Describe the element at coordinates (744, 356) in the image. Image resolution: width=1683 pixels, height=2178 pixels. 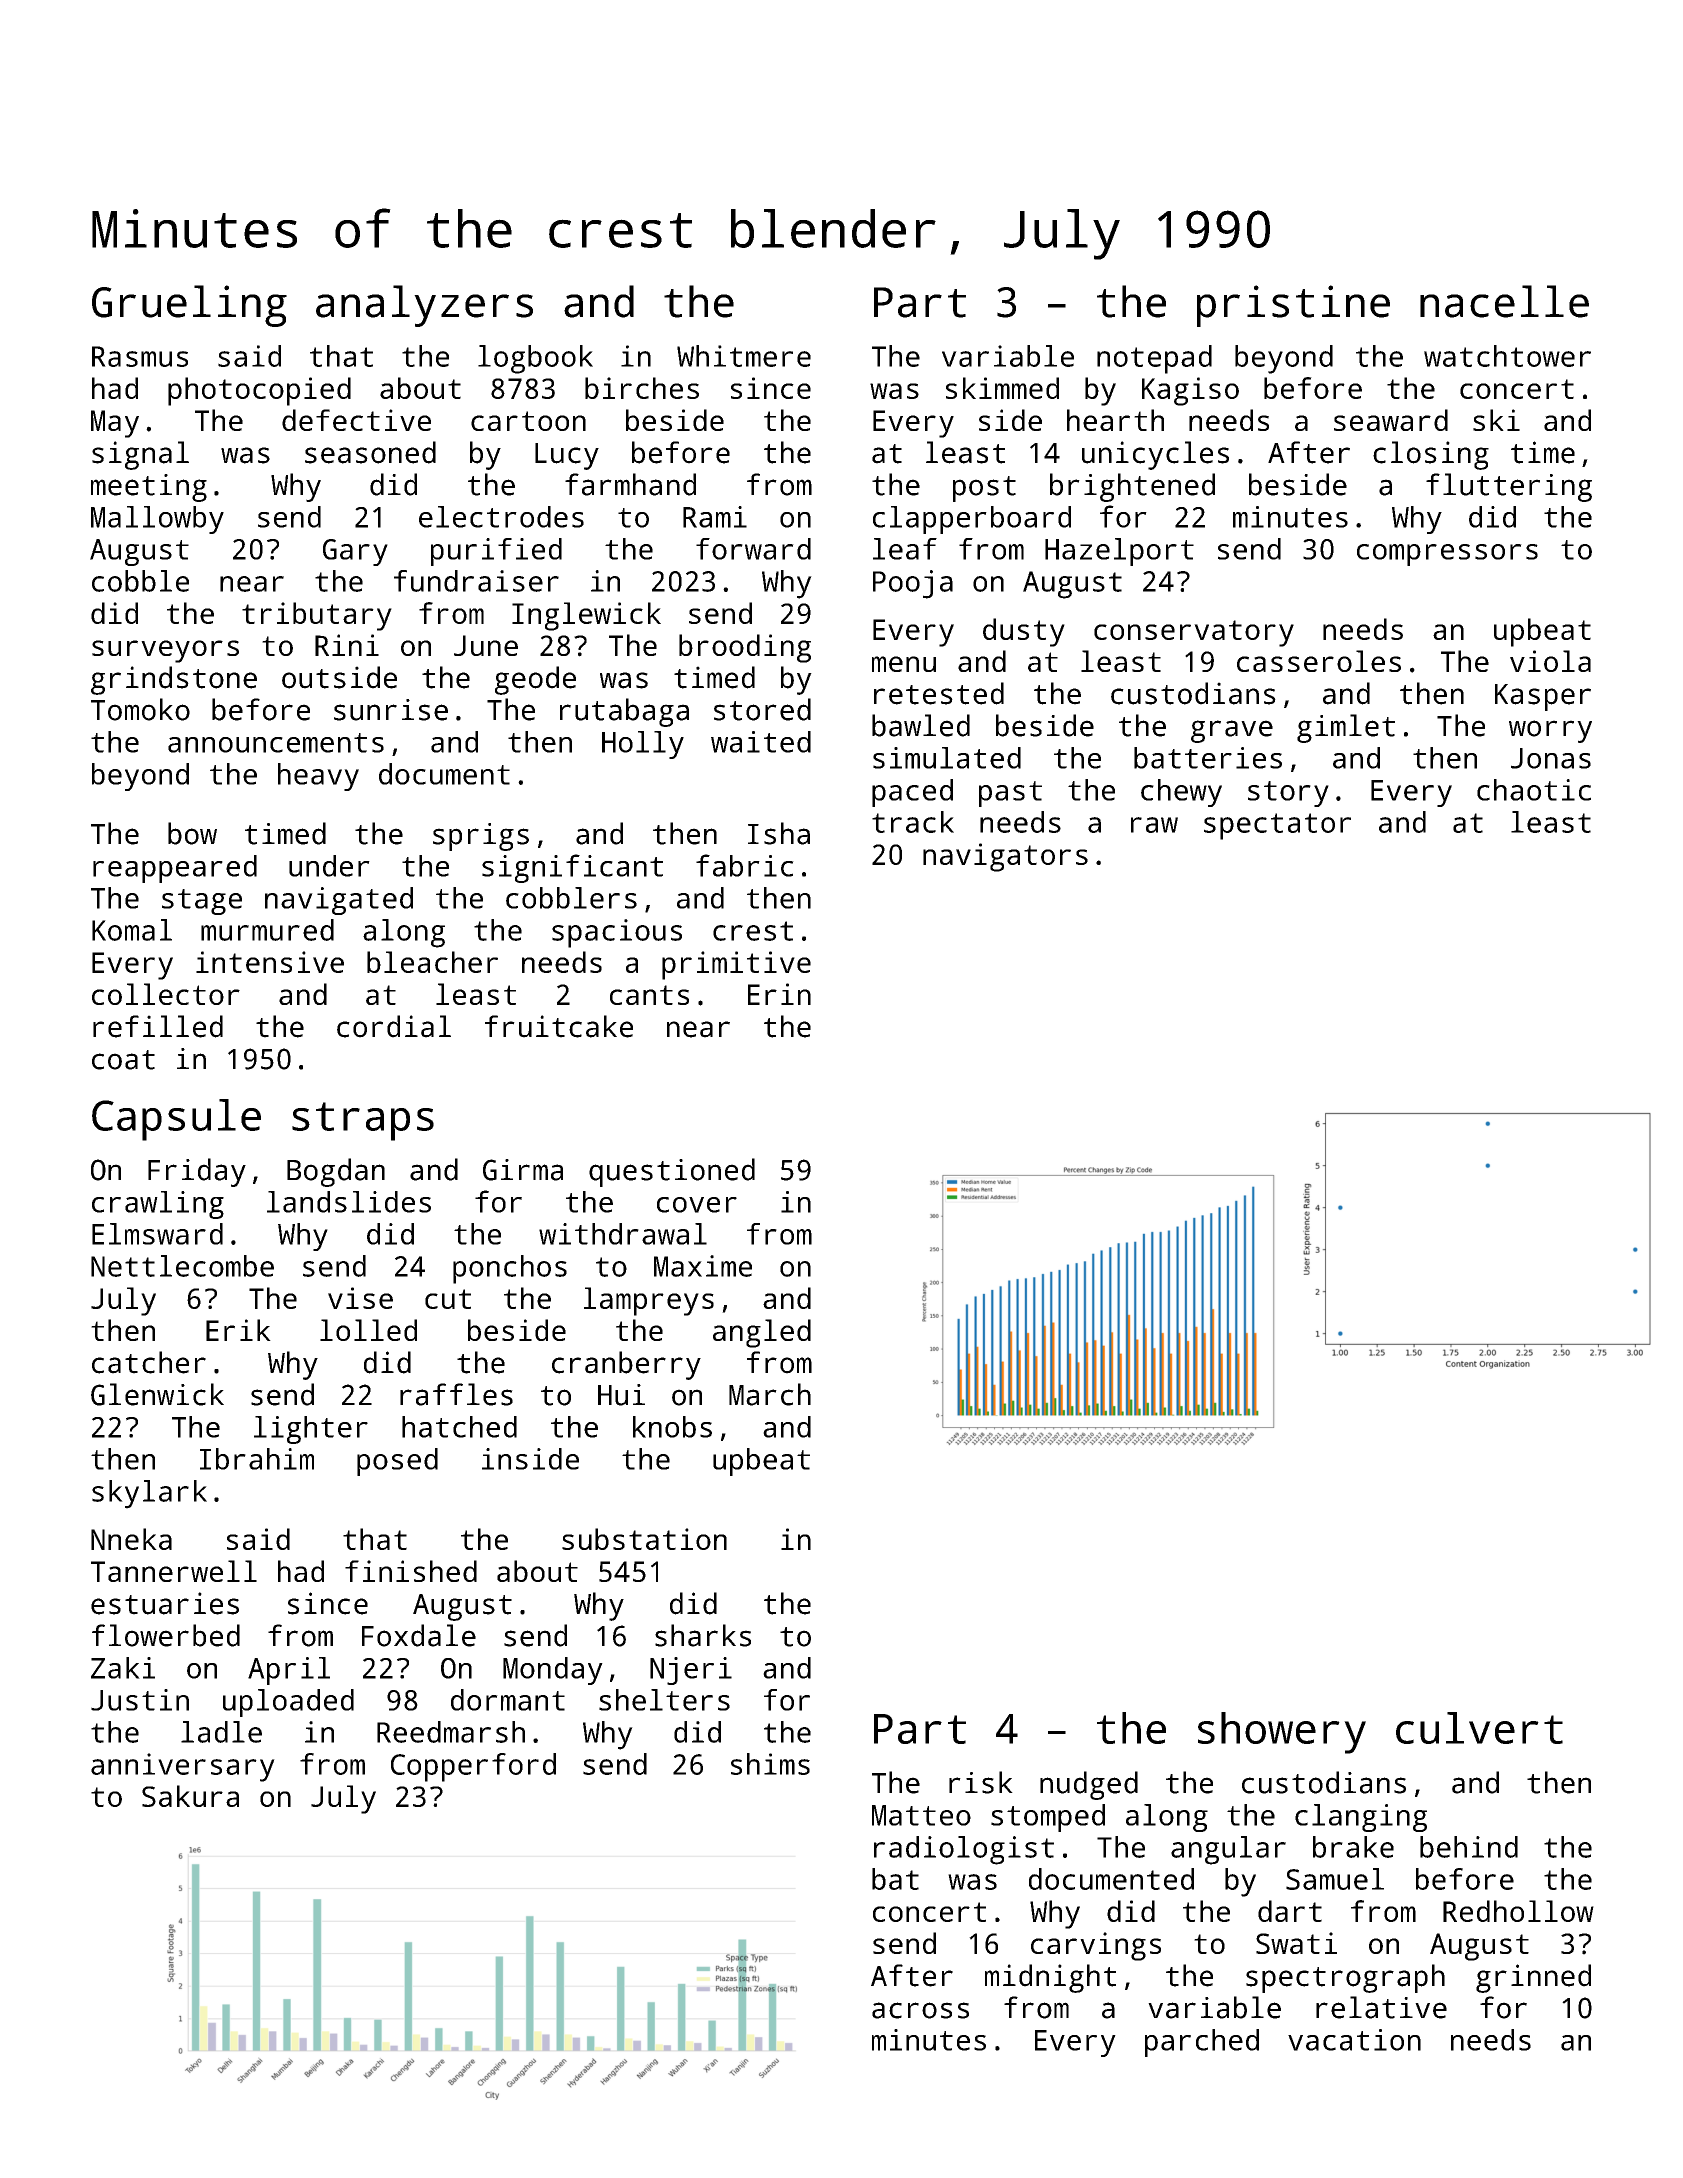
I see `Whitmere` at that location.
